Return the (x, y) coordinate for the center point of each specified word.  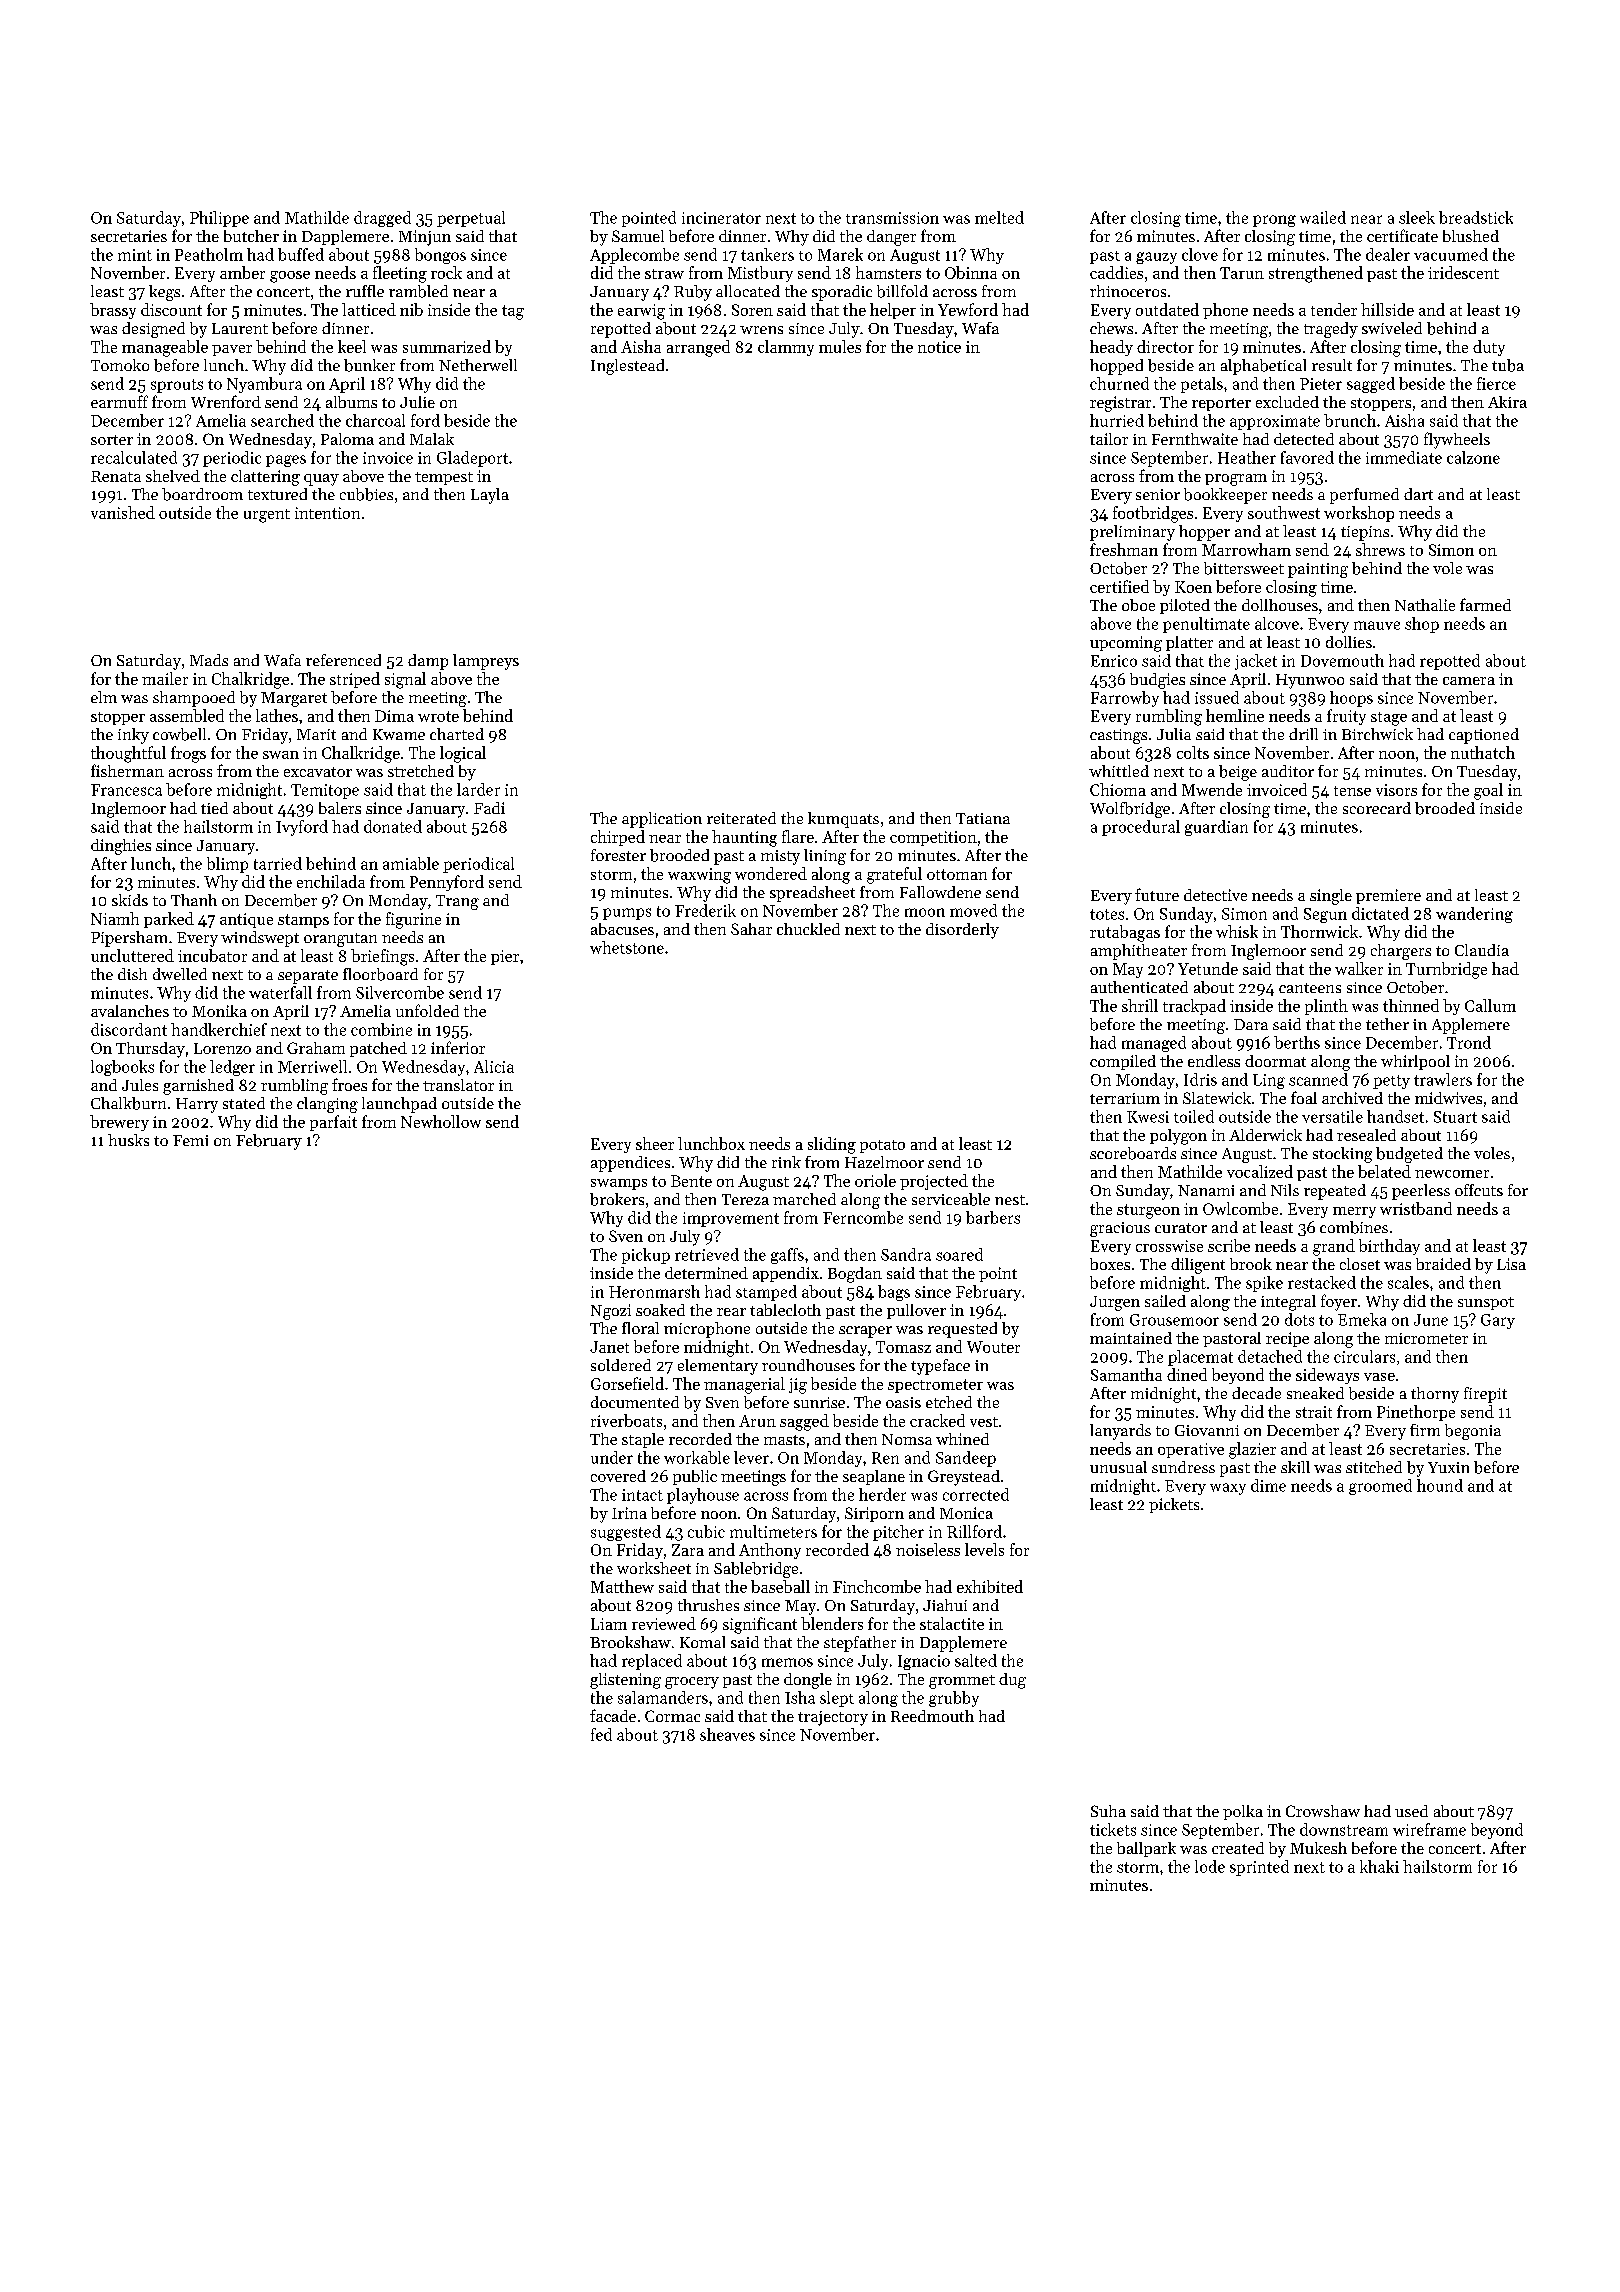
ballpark (1146, 1849)
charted (457, 734)
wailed (1323, 217)
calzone (1473, 457)
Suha (1108, 1811)
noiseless (928, 1549)
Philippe (219, 219)
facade (613, 1715)
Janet (609, 1347)
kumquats (843, 820)
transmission (892, 218)
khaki (1379, 1866)
